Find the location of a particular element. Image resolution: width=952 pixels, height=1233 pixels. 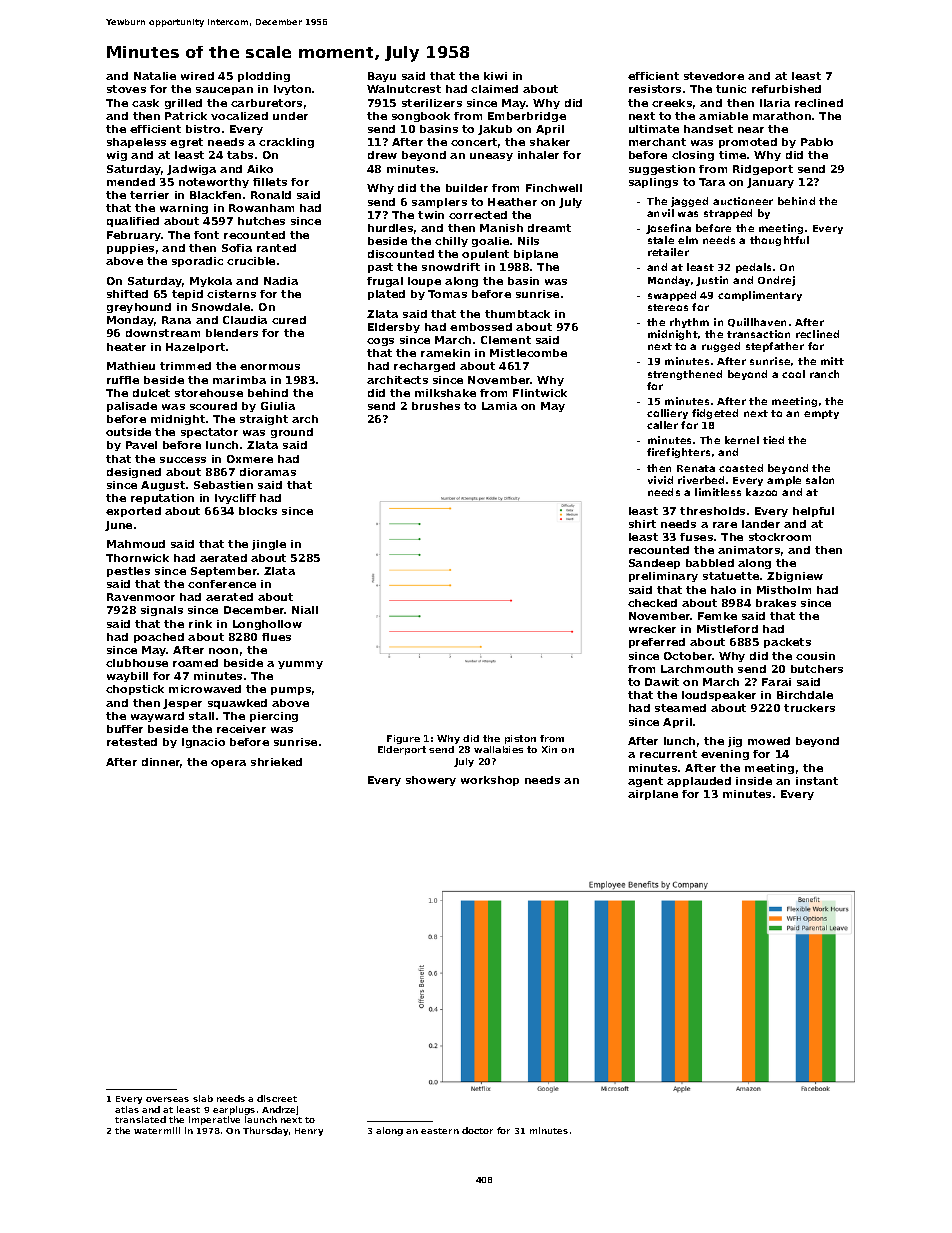

eastern is located at coordinates (440, 1131).
